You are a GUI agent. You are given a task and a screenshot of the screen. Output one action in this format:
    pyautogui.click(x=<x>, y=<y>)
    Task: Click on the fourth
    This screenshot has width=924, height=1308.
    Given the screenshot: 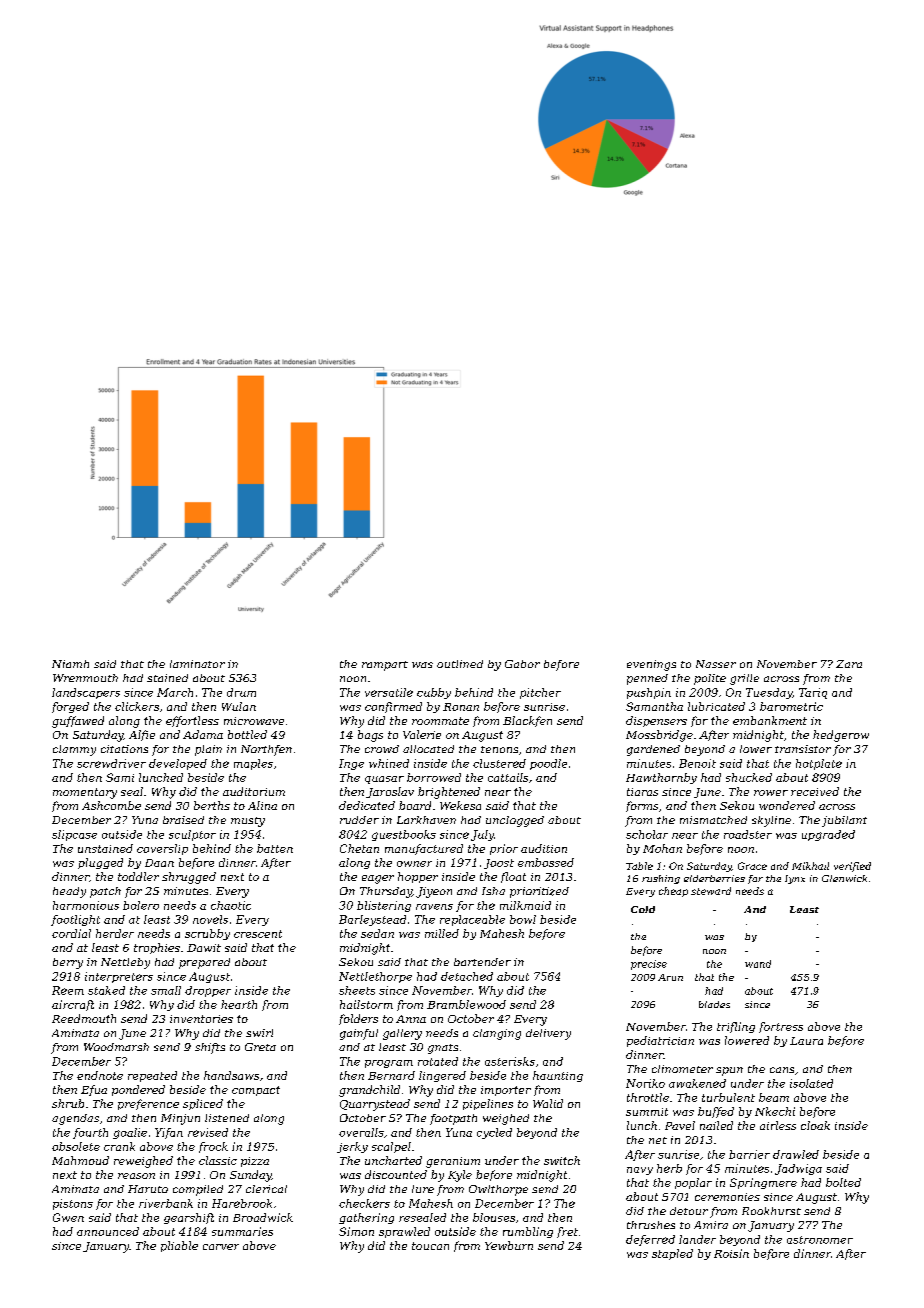 What is the action you would take?
    pyautogui.click(x=90, y=1133)
